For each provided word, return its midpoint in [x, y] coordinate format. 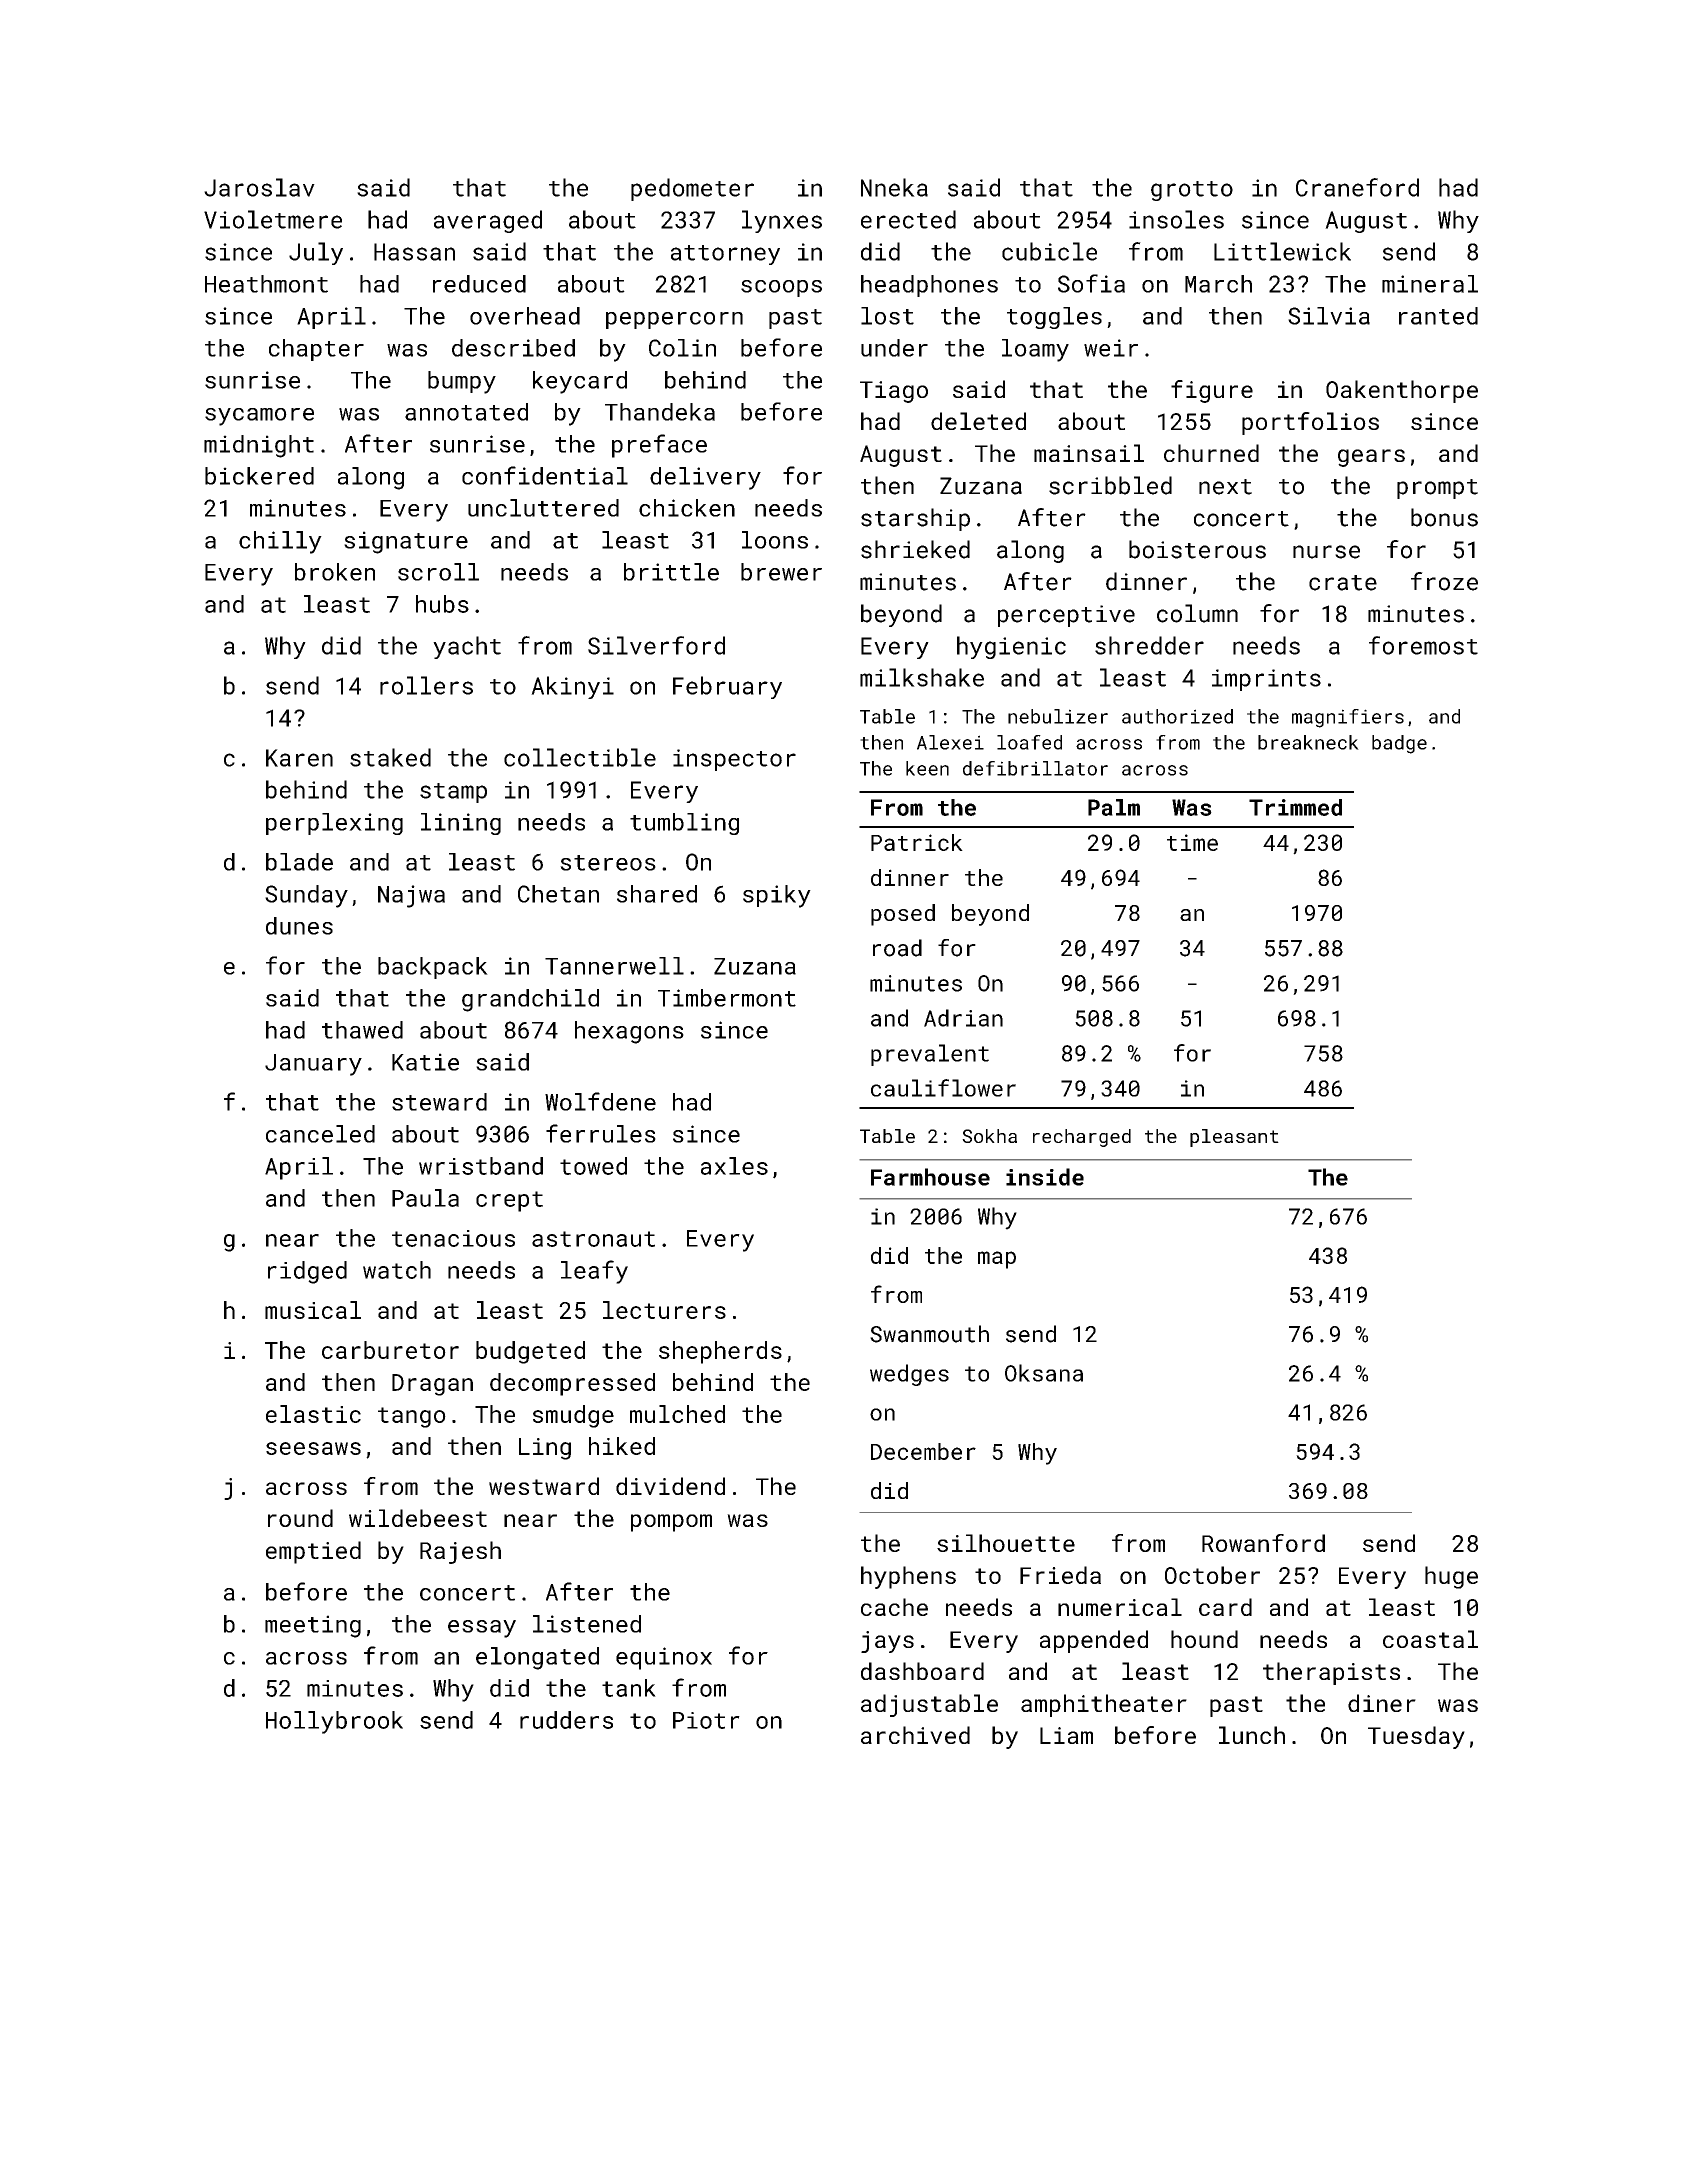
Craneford [1357, 187]
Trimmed [1295, 807]
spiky [777, 896]
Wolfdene [600, 1101]
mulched [677, 1414]
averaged [488, 221]
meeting [313, 1626]
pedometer [692, 189]
